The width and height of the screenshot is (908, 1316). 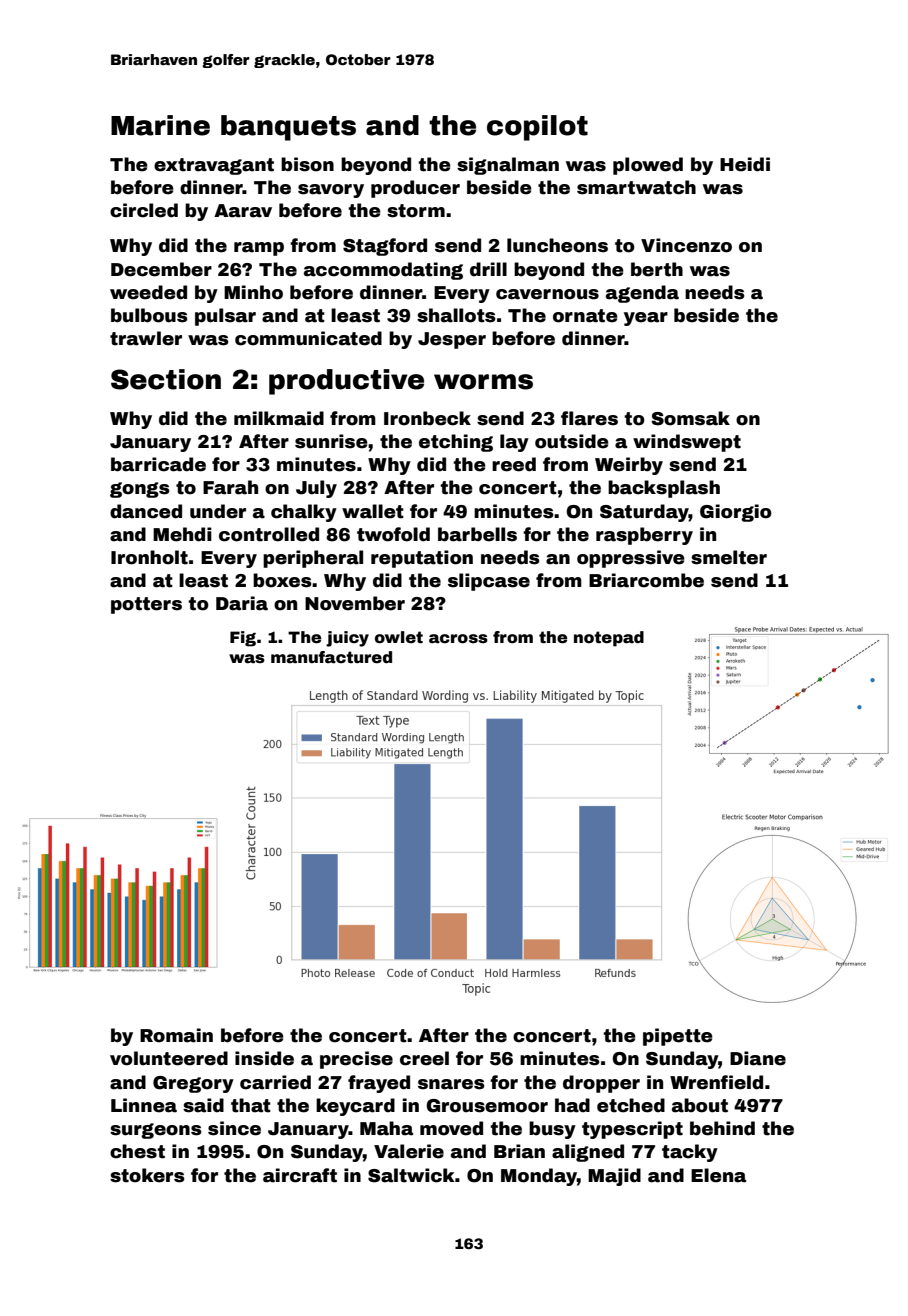 What do you see at coordinates (736, 513) in the screenshot?
I see `Giorgio` at bounding box center [736, 513].
